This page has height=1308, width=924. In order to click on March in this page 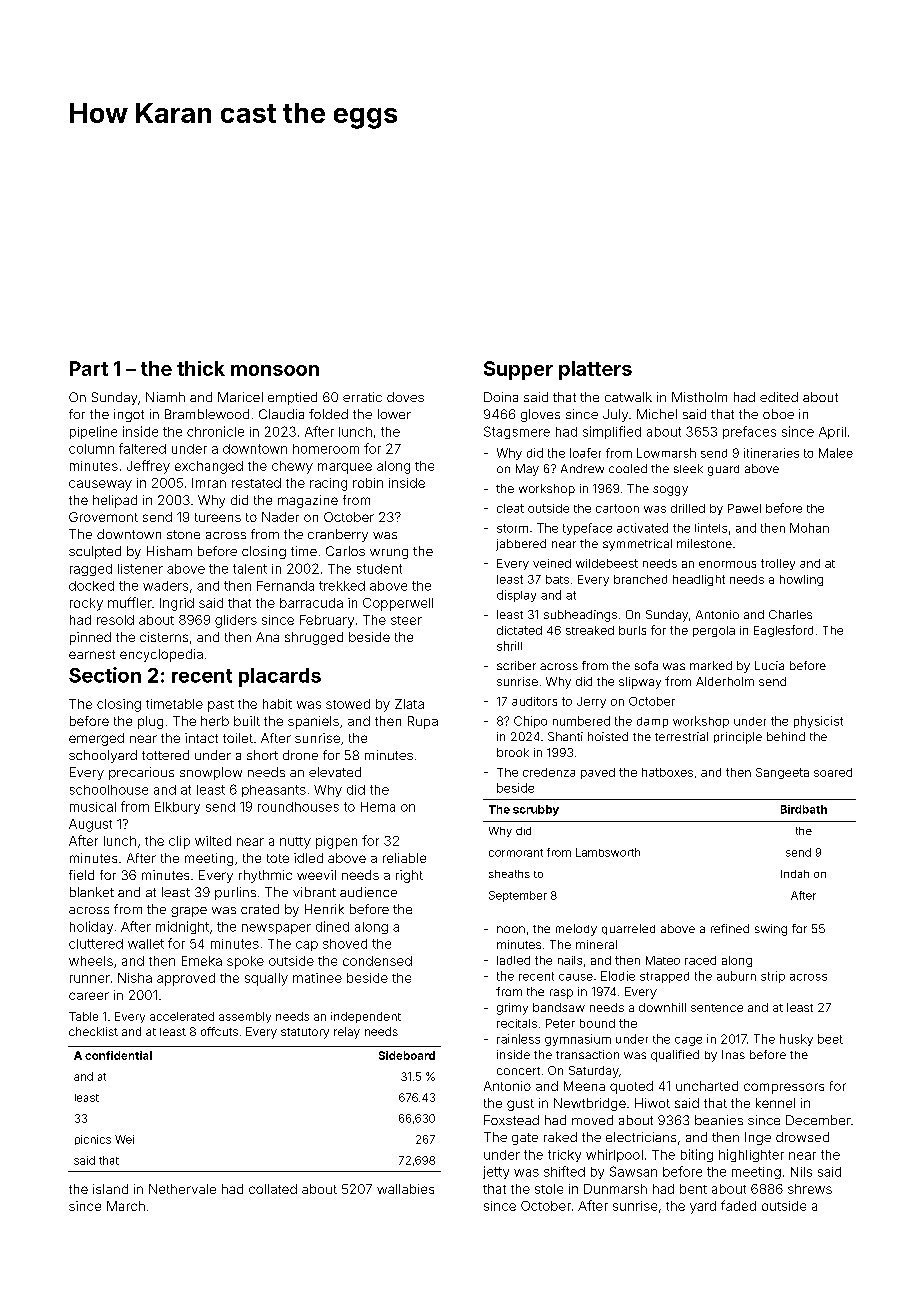, I will do `click(126, 1206)`.
